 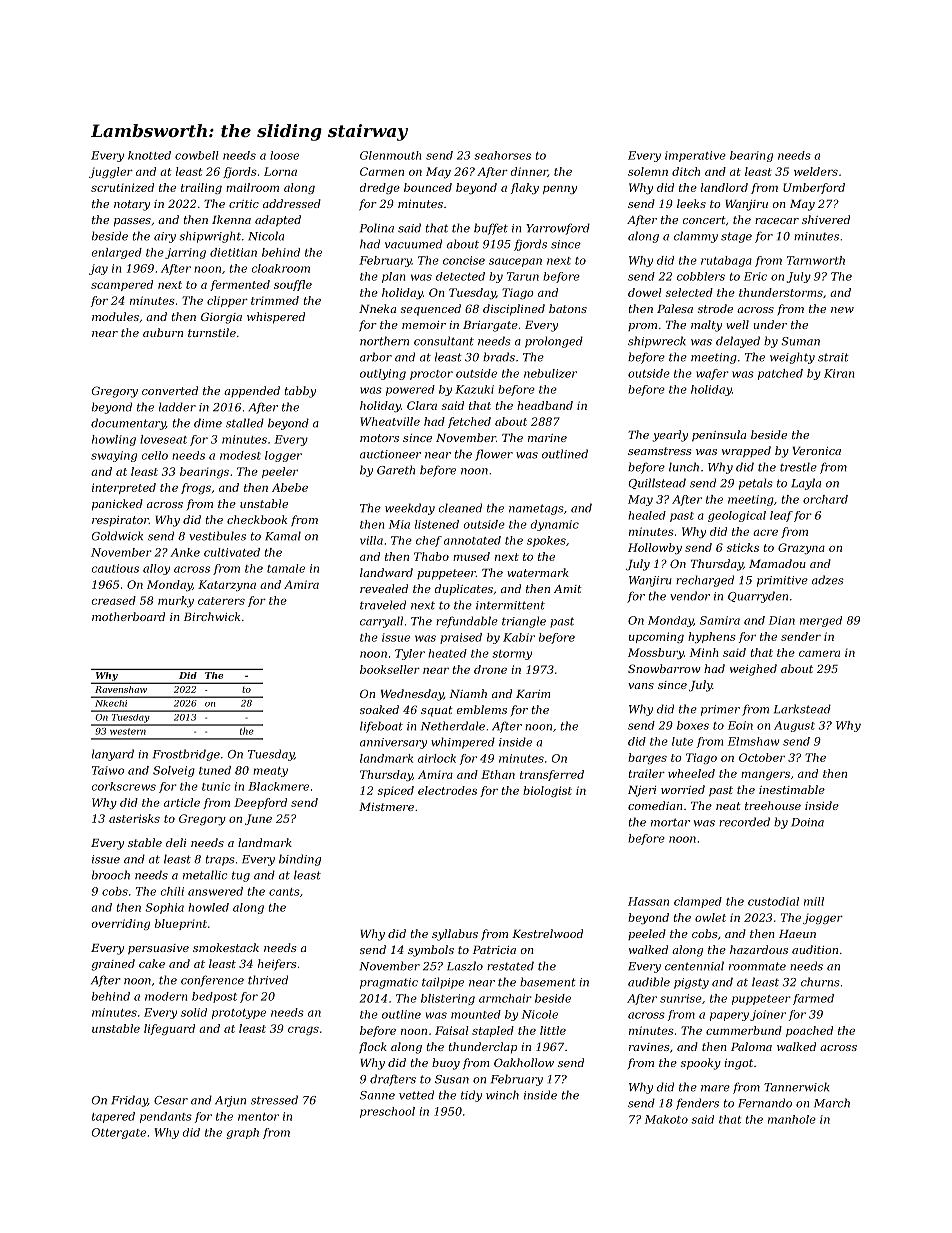 What do you see at coordinates (389, 983) in the image?
I see `pragmatic` at bounding box center [389, 983].
